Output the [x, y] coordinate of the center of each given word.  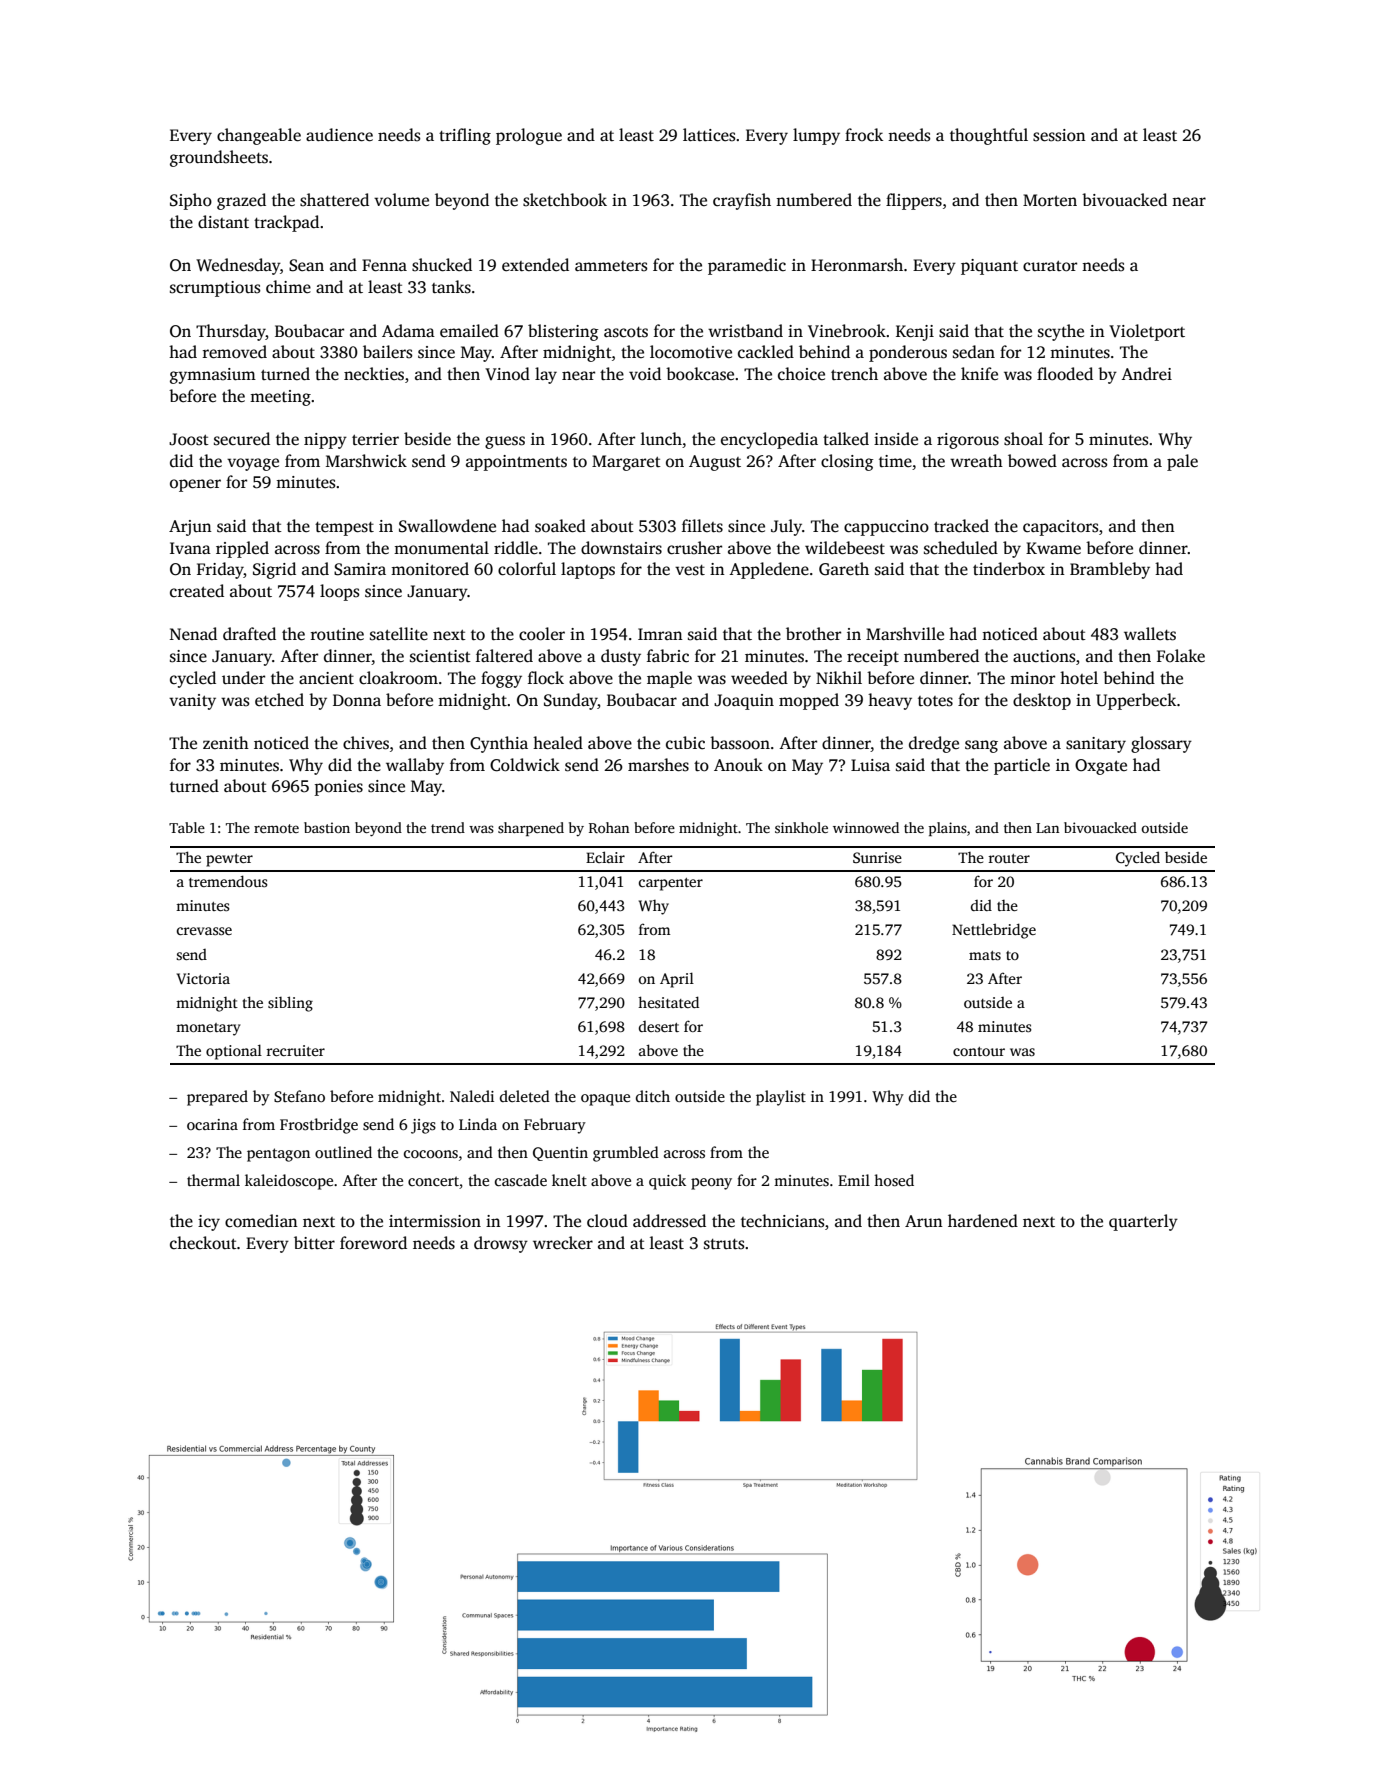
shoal [1023, 439]
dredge [934, 744]
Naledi [472, 1096]
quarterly [1143, 1222]
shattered [334, 200]
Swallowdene [447, 526]
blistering [563, 332]
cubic [685, 743]
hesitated [668, 1002]
